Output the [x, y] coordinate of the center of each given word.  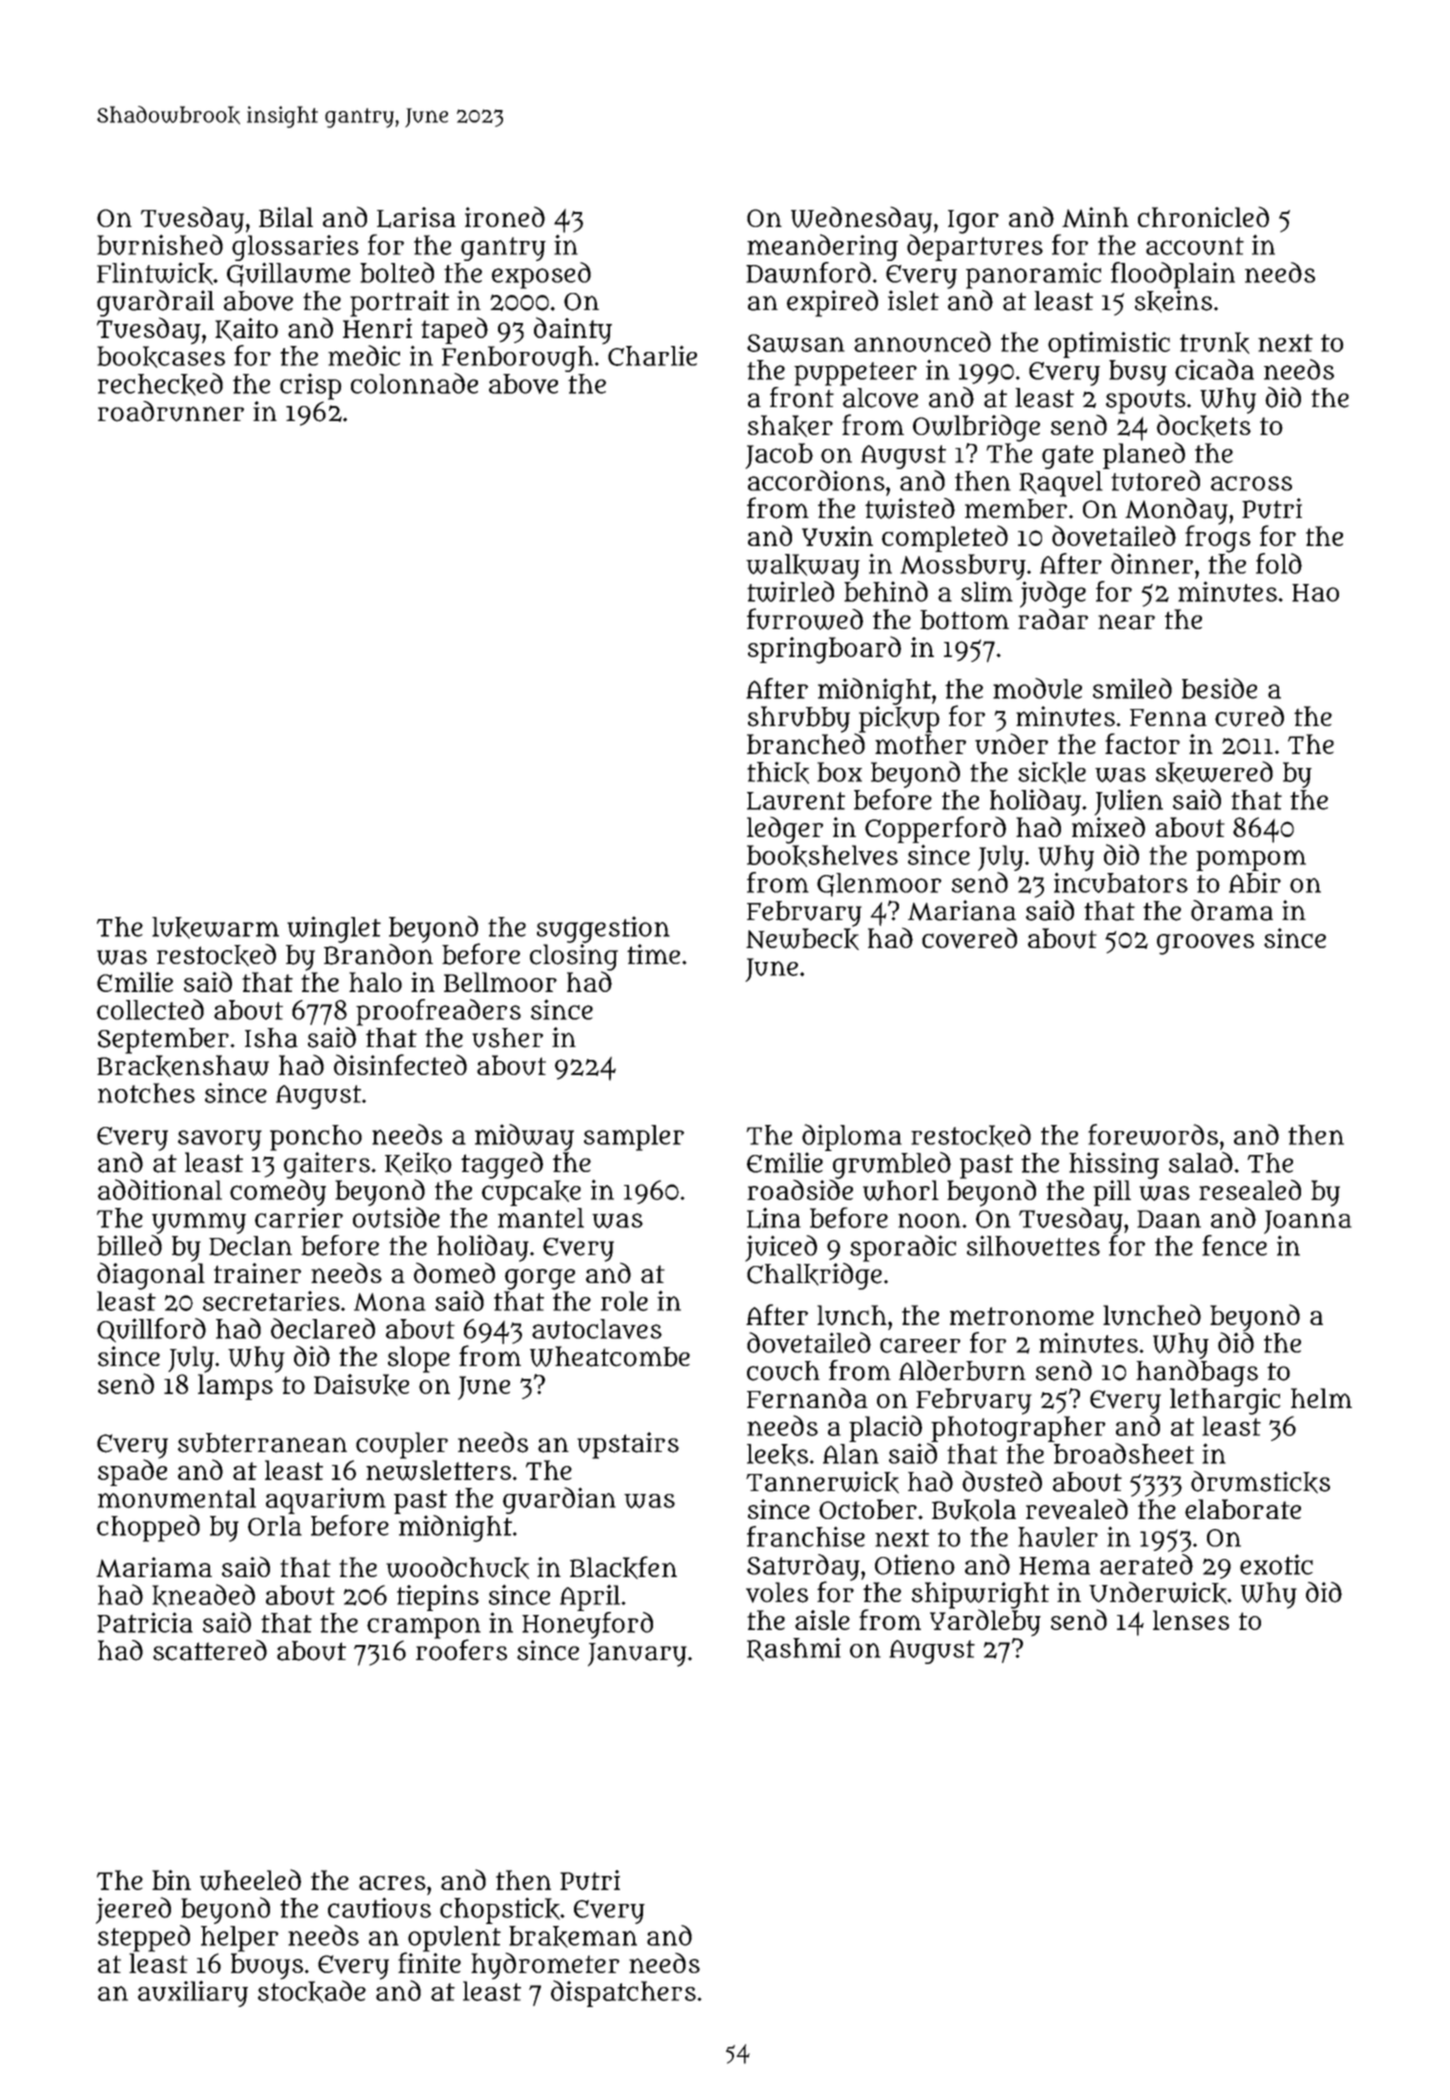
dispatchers [623, 1993]
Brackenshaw [183, 1066]
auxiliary [193, 1993]
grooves [1205, 944]
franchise [806, 1536]
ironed [505, 216]
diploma [852, 1137]
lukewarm [215, 928]
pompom [1251, 860]
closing [574, 957]
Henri [377, 328]
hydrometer [545, 1966]
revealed [1077, 1509]
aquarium [326, 1500]
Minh [1095, 217]
